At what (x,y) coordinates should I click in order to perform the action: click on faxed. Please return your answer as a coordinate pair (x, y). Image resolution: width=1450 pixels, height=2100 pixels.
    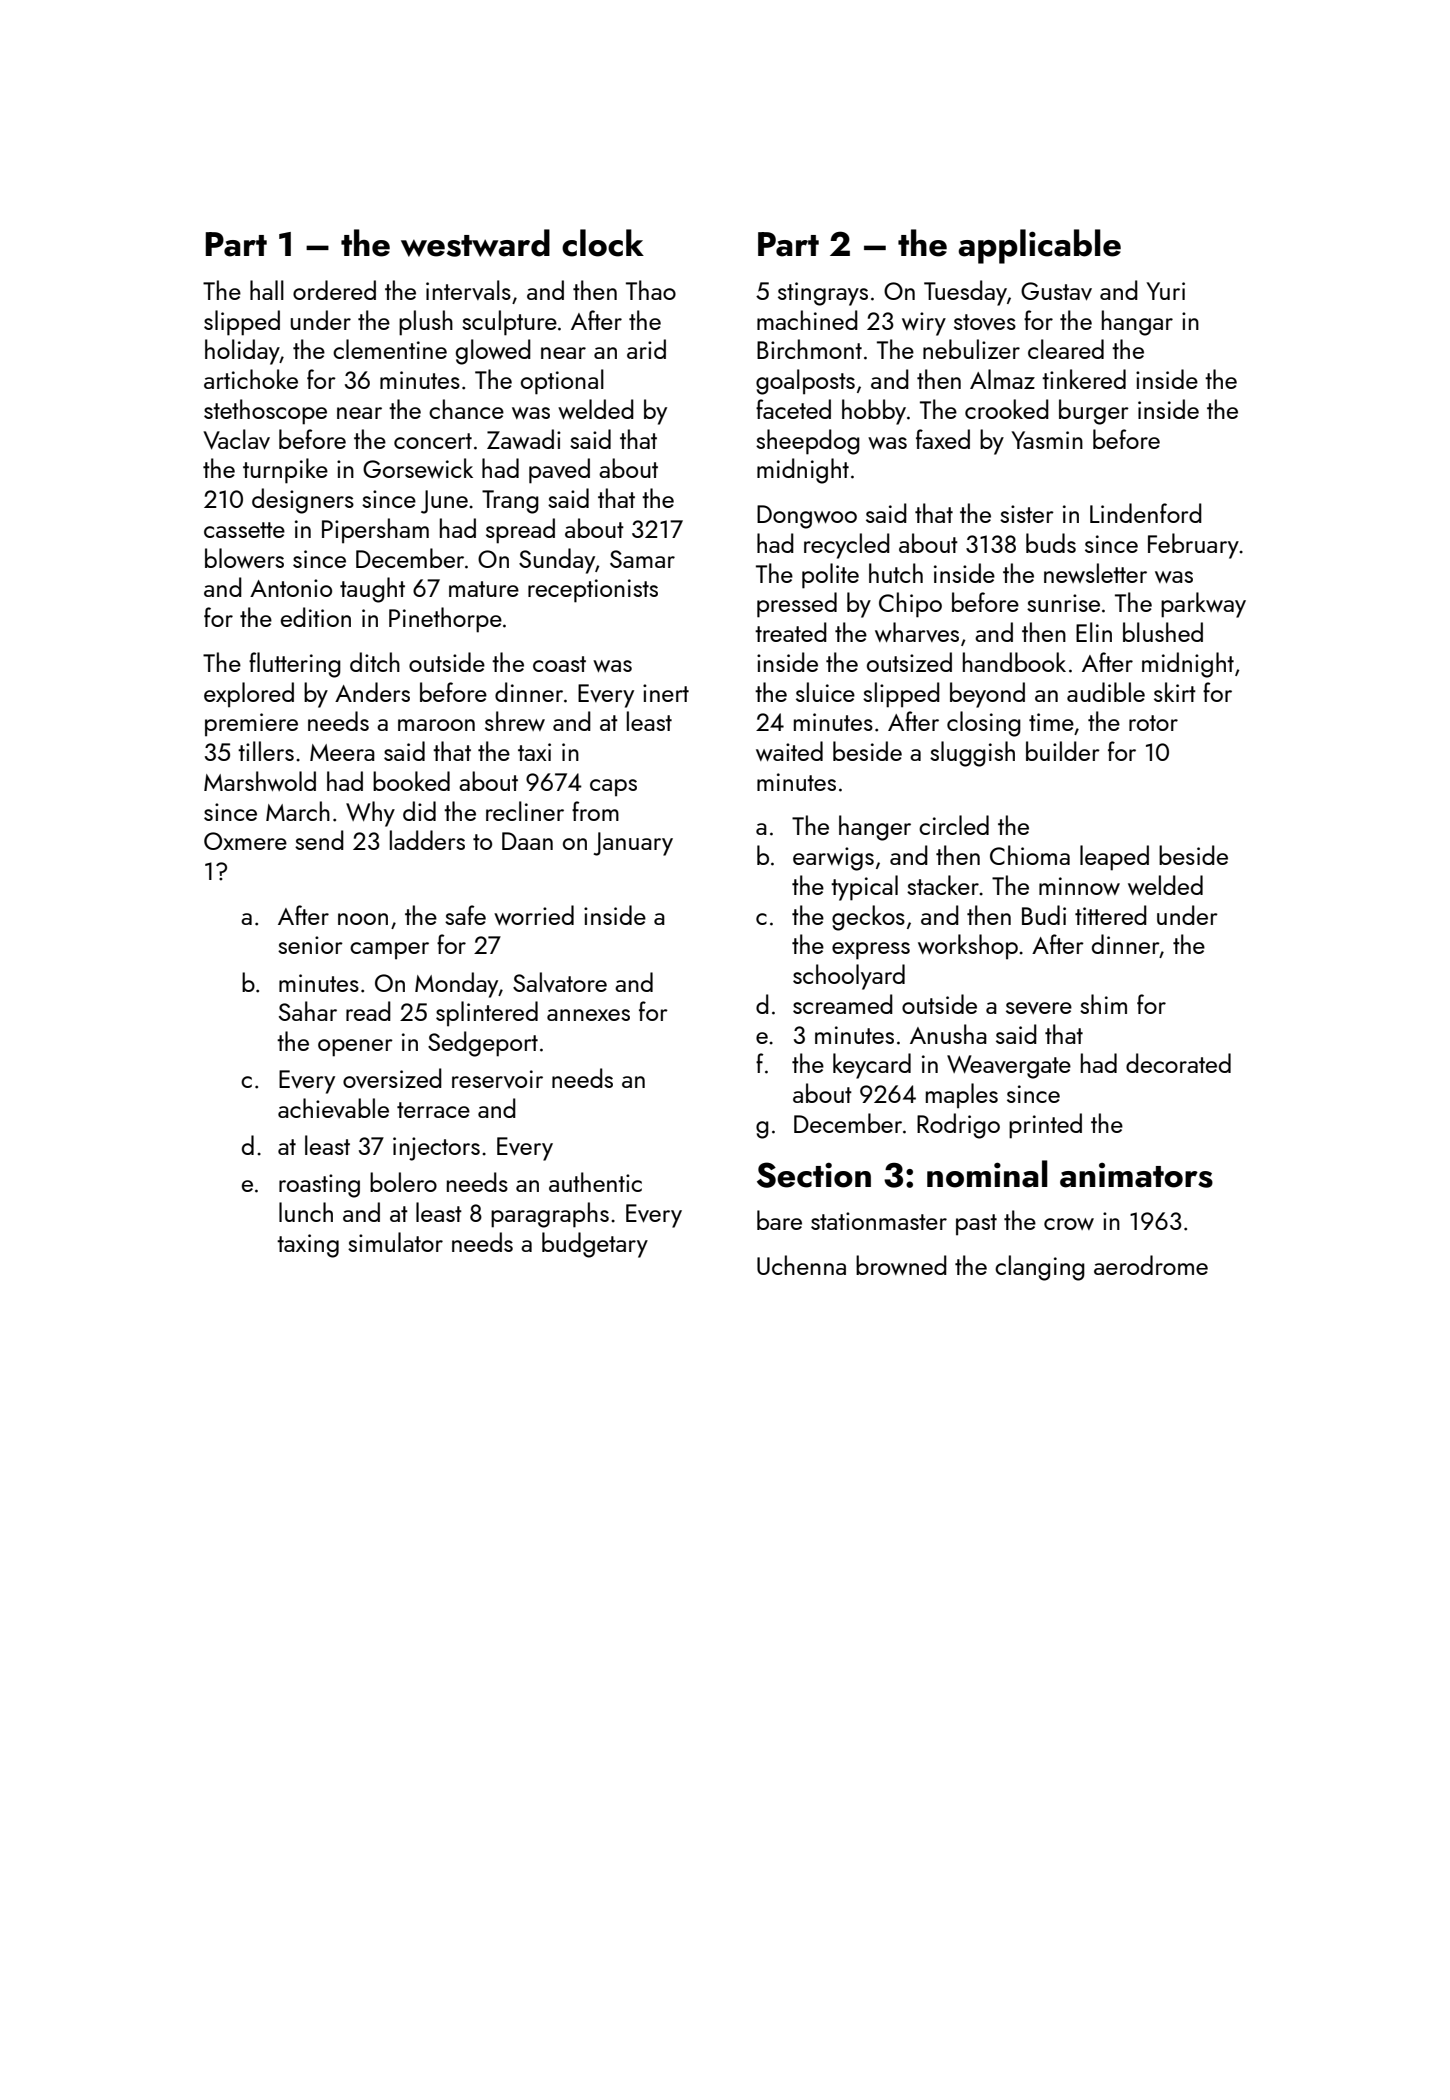
    Looking at the image, I should click on (943, 439).
